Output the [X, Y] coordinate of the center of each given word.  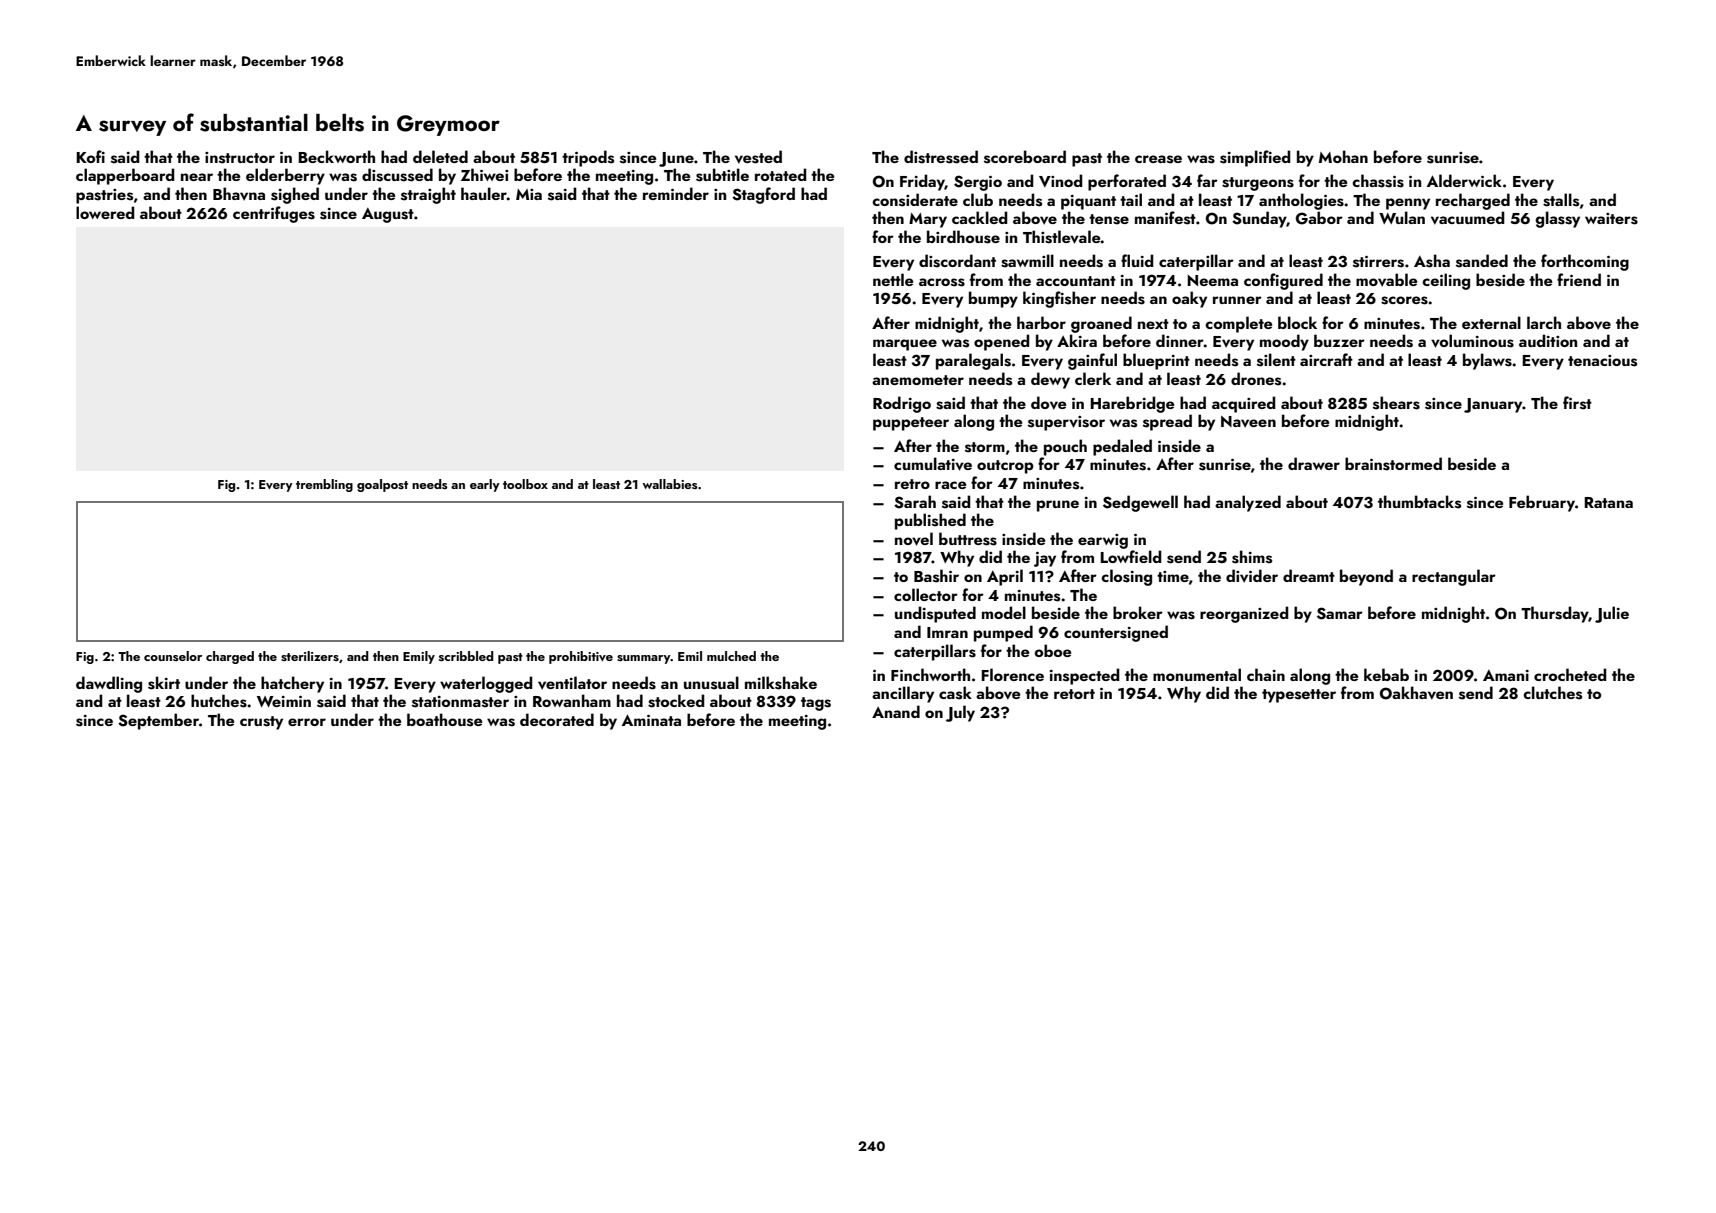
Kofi [90, 156]
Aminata [651, 720]
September [158, 721]
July [960, 713]
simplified [1255, 158]
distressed [941, 157]
